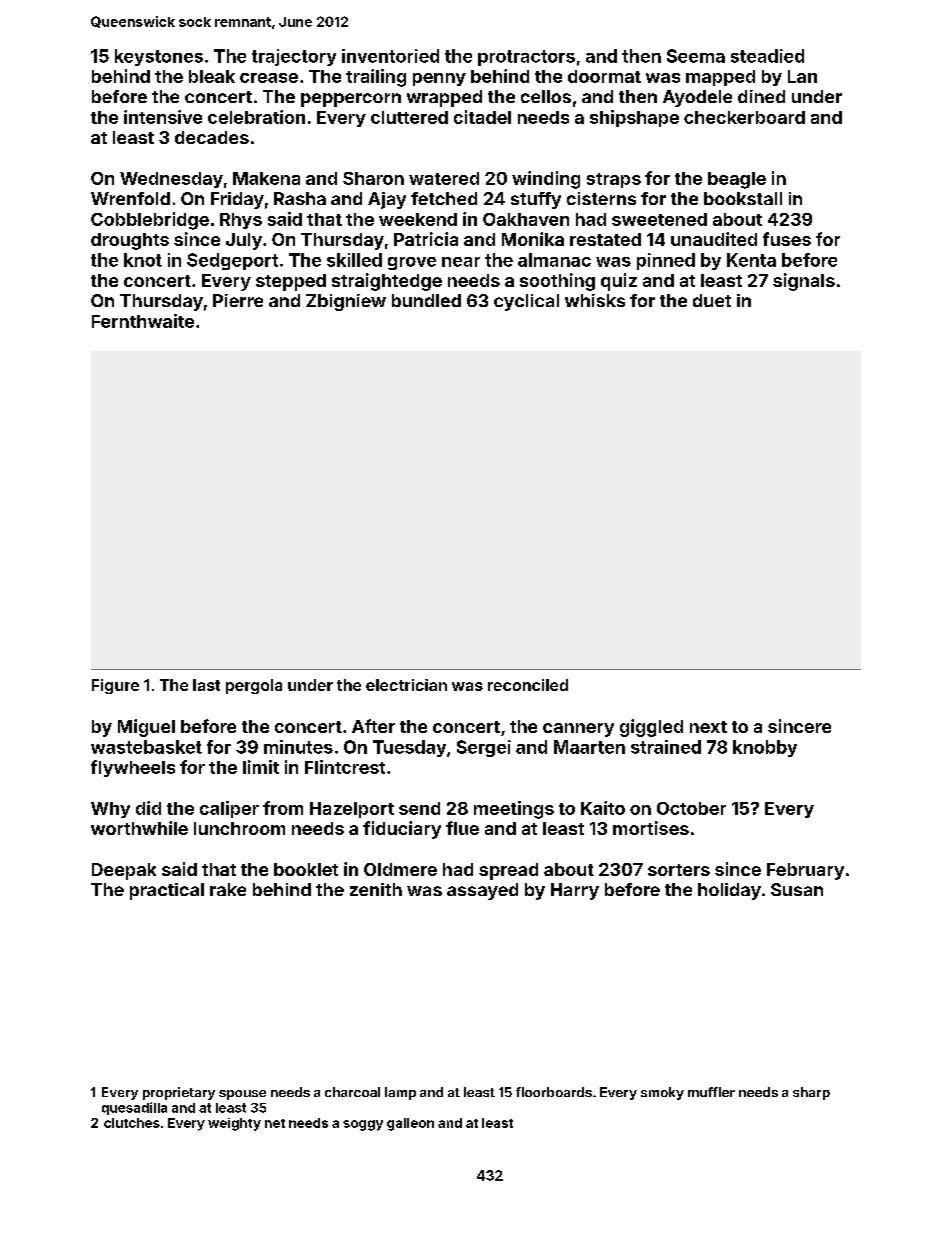 Image resolution: width=952 pixels, height=1233 pixels. Describe the element at coordinates (712, 300) in the screenshot. I see `duet` at that location.
